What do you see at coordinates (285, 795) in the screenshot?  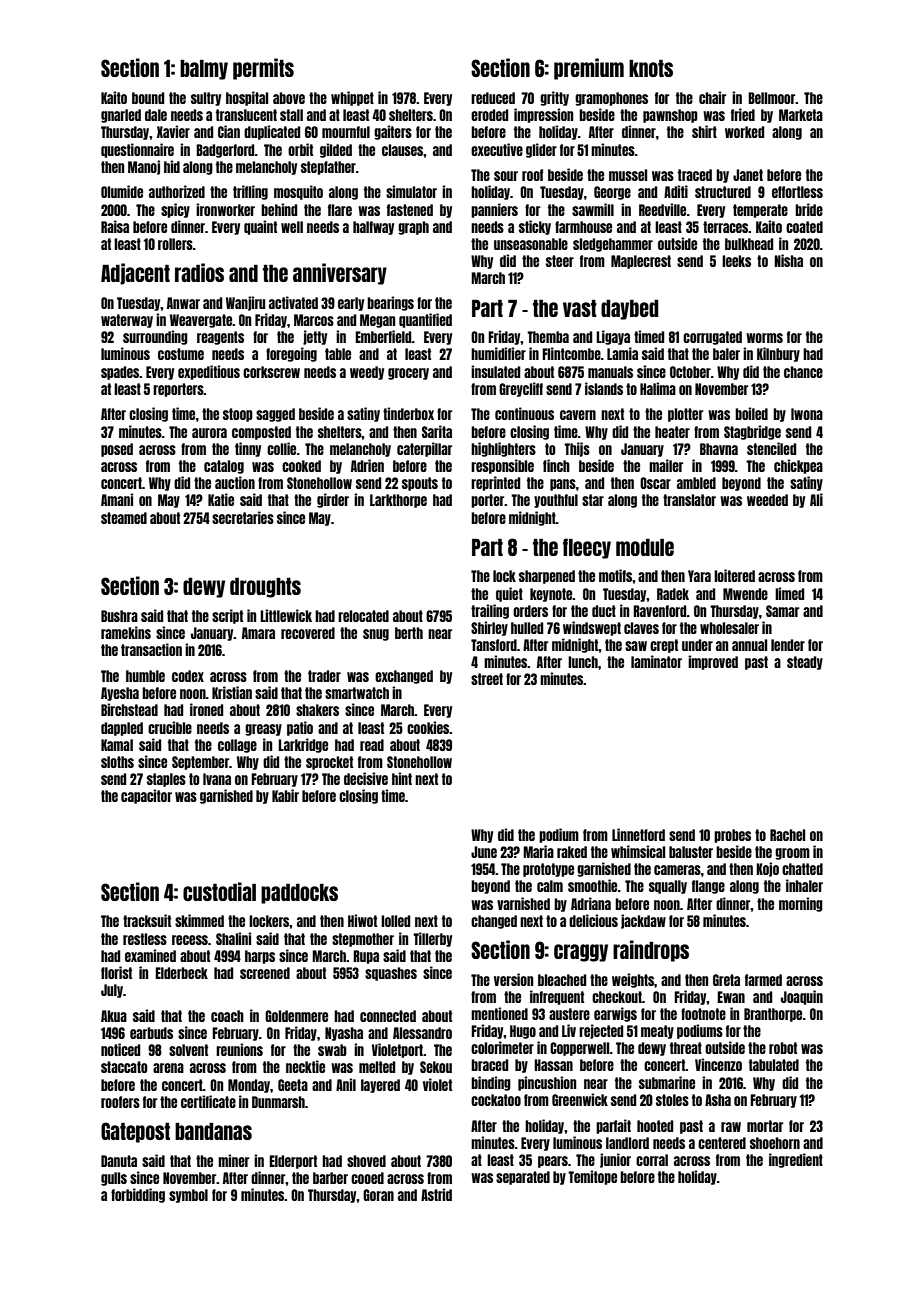 I see `Kabir` at bounding box center [285, 795].
